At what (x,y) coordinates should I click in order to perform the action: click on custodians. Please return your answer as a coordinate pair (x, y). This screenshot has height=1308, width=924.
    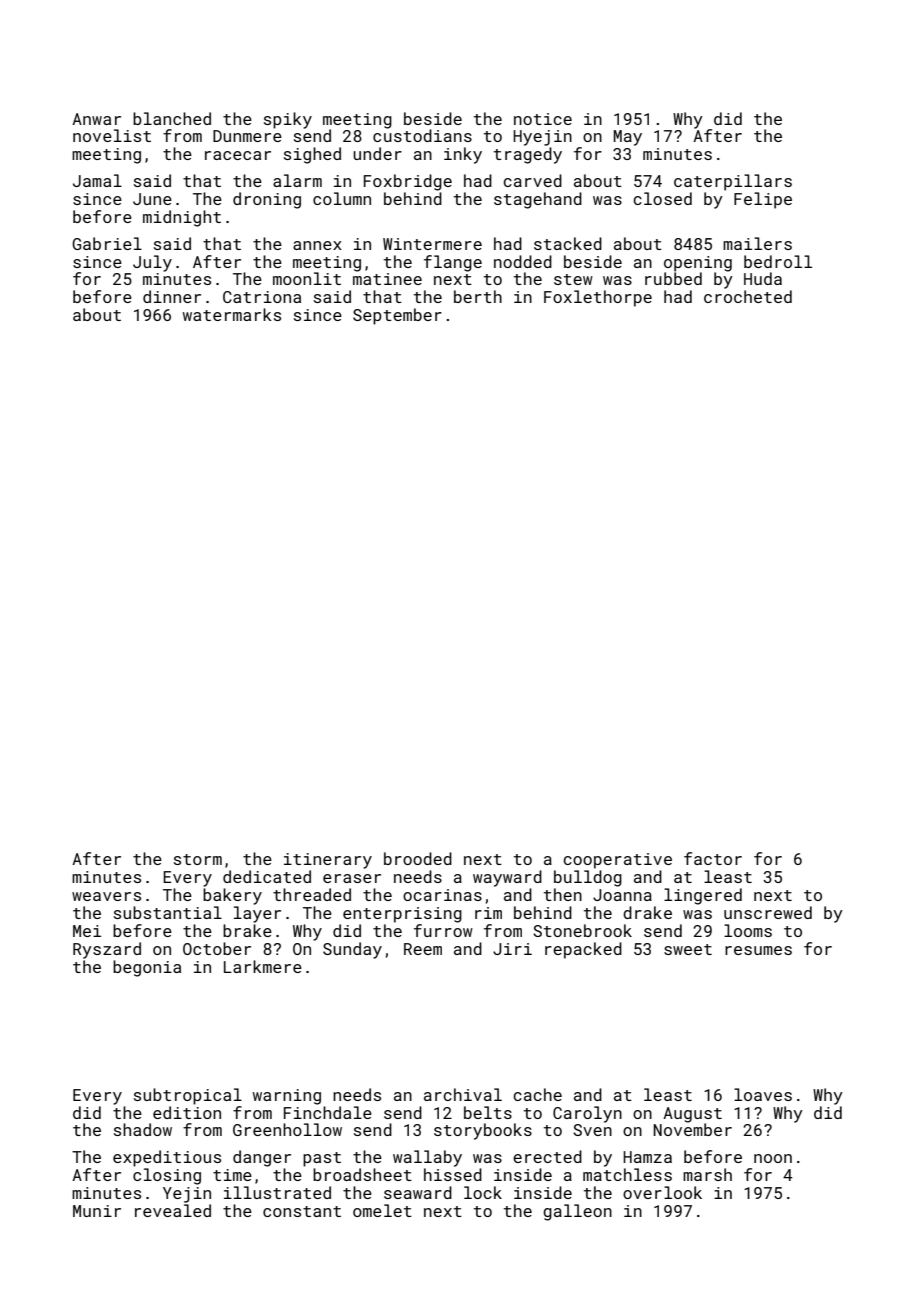
    Looking at the image, I should click on (422, 135).
